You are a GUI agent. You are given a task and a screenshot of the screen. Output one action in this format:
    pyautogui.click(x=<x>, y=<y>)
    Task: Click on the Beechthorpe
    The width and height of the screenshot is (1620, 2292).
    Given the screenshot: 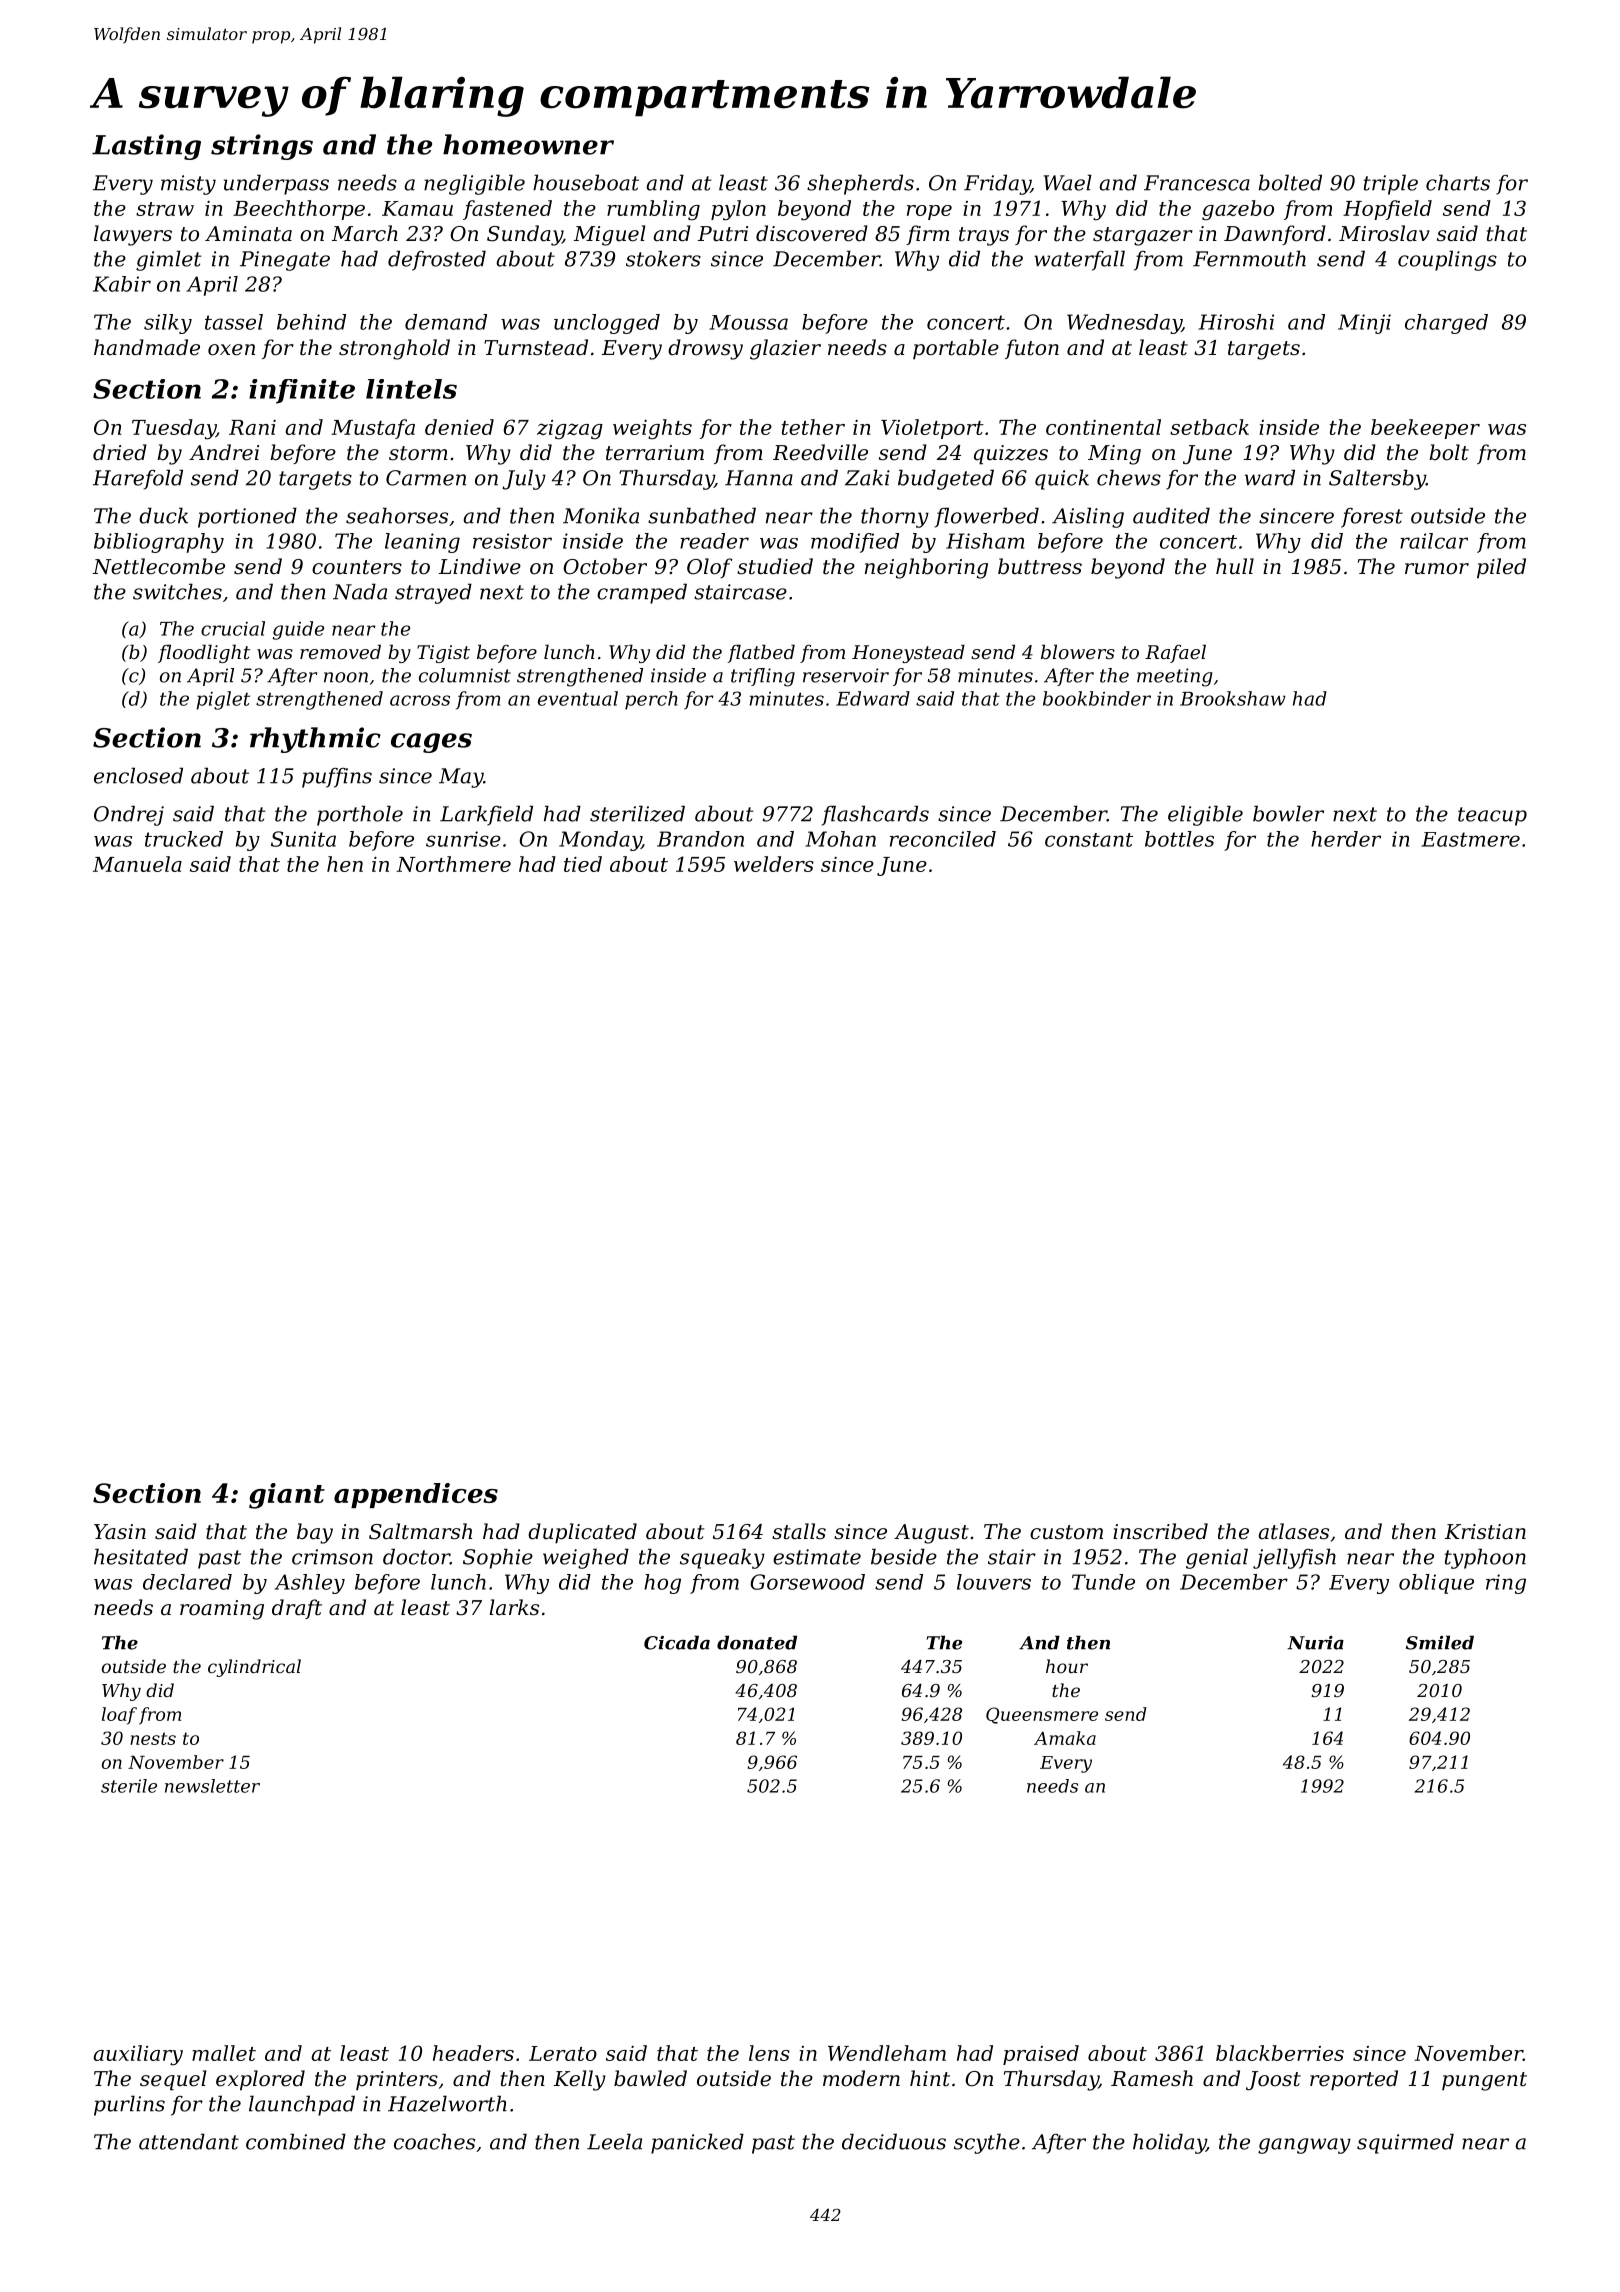 What is the action you would take?
    pyautogui.click(x=299, y=210)
